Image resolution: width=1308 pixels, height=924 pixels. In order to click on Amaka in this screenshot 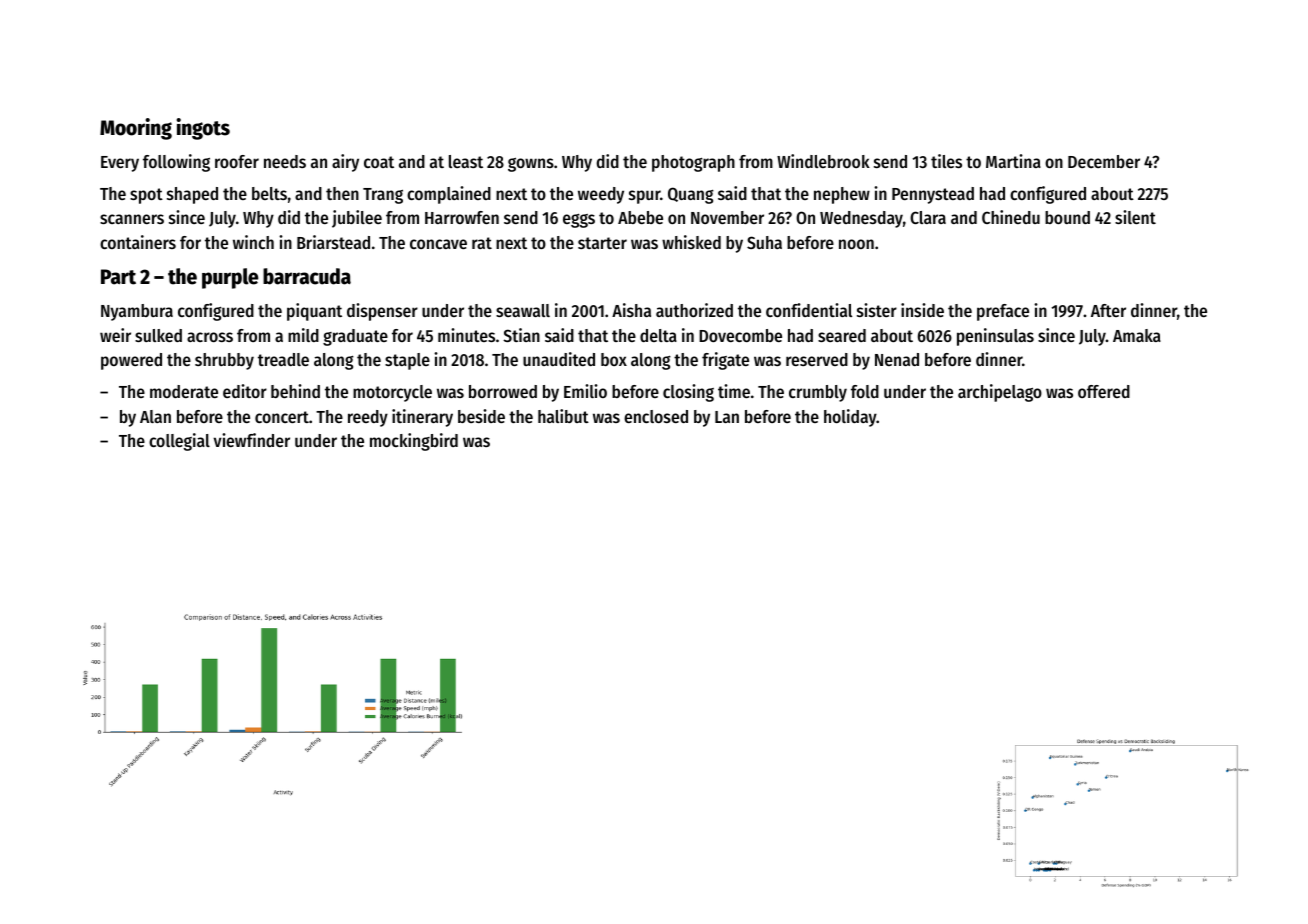, I will do `click(1137, 335)`.
